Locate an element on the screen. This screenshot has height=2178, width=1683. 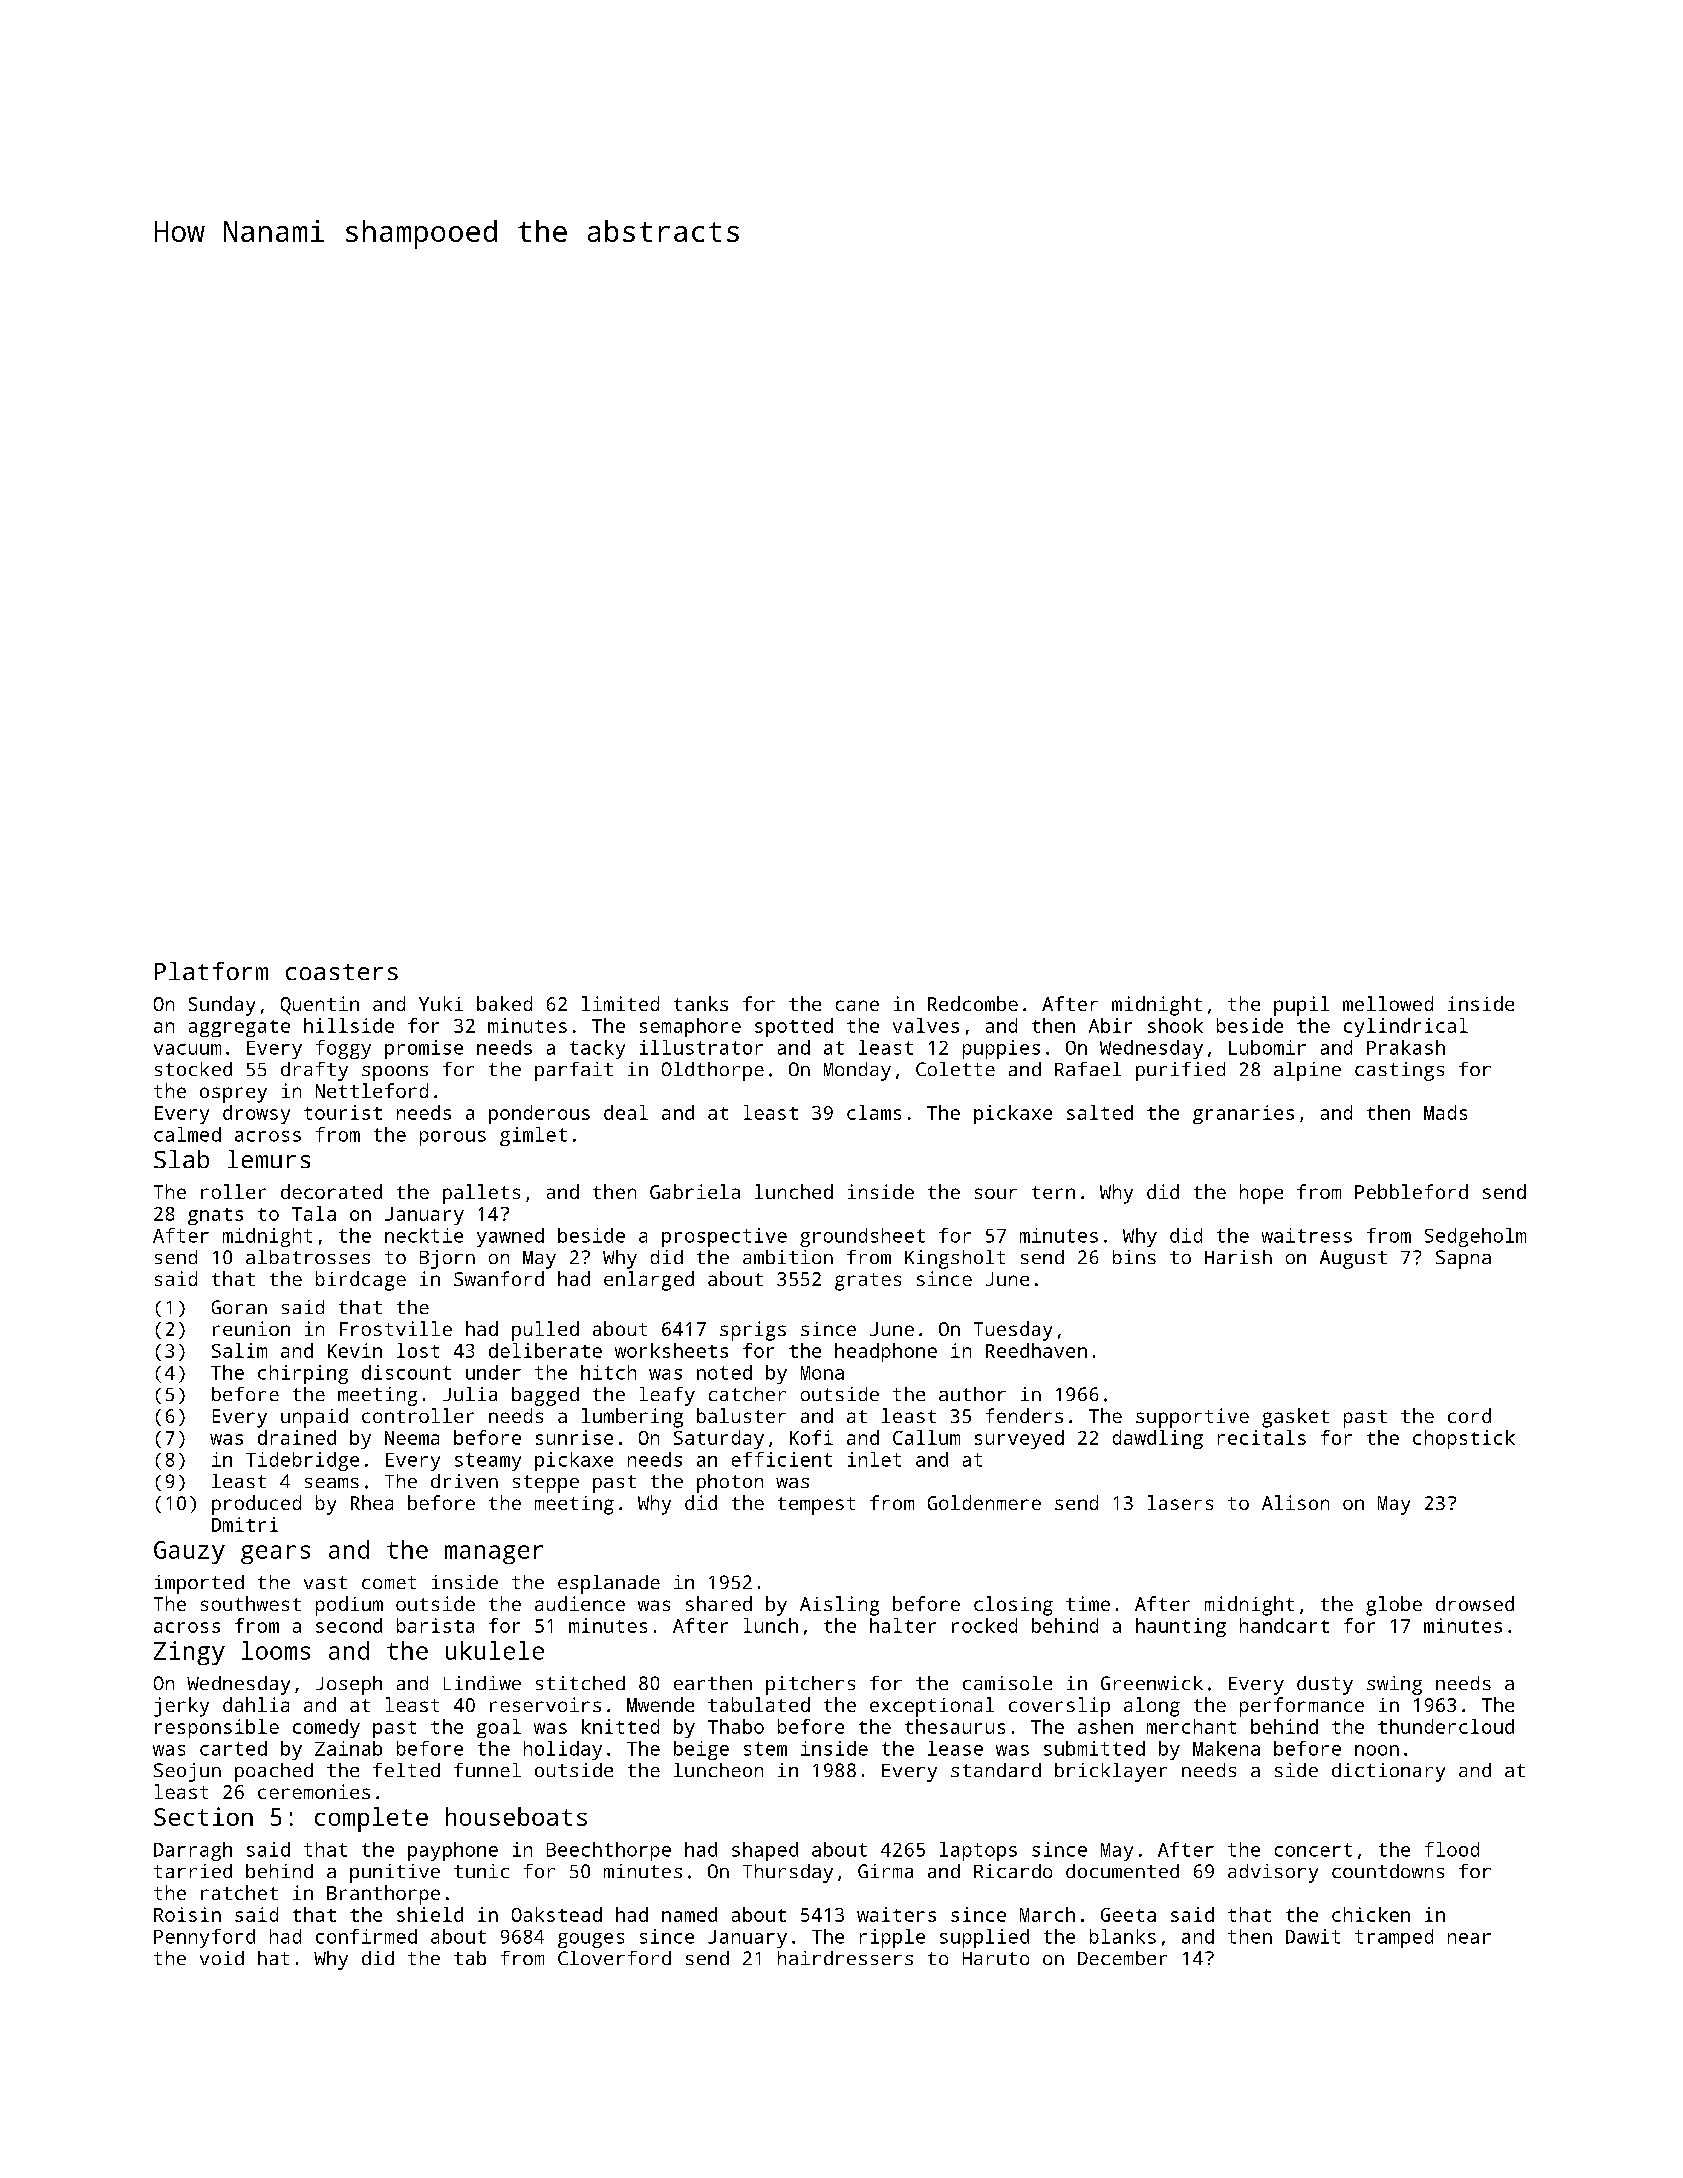
mellowed is located at coordinates (1388, 1003).
